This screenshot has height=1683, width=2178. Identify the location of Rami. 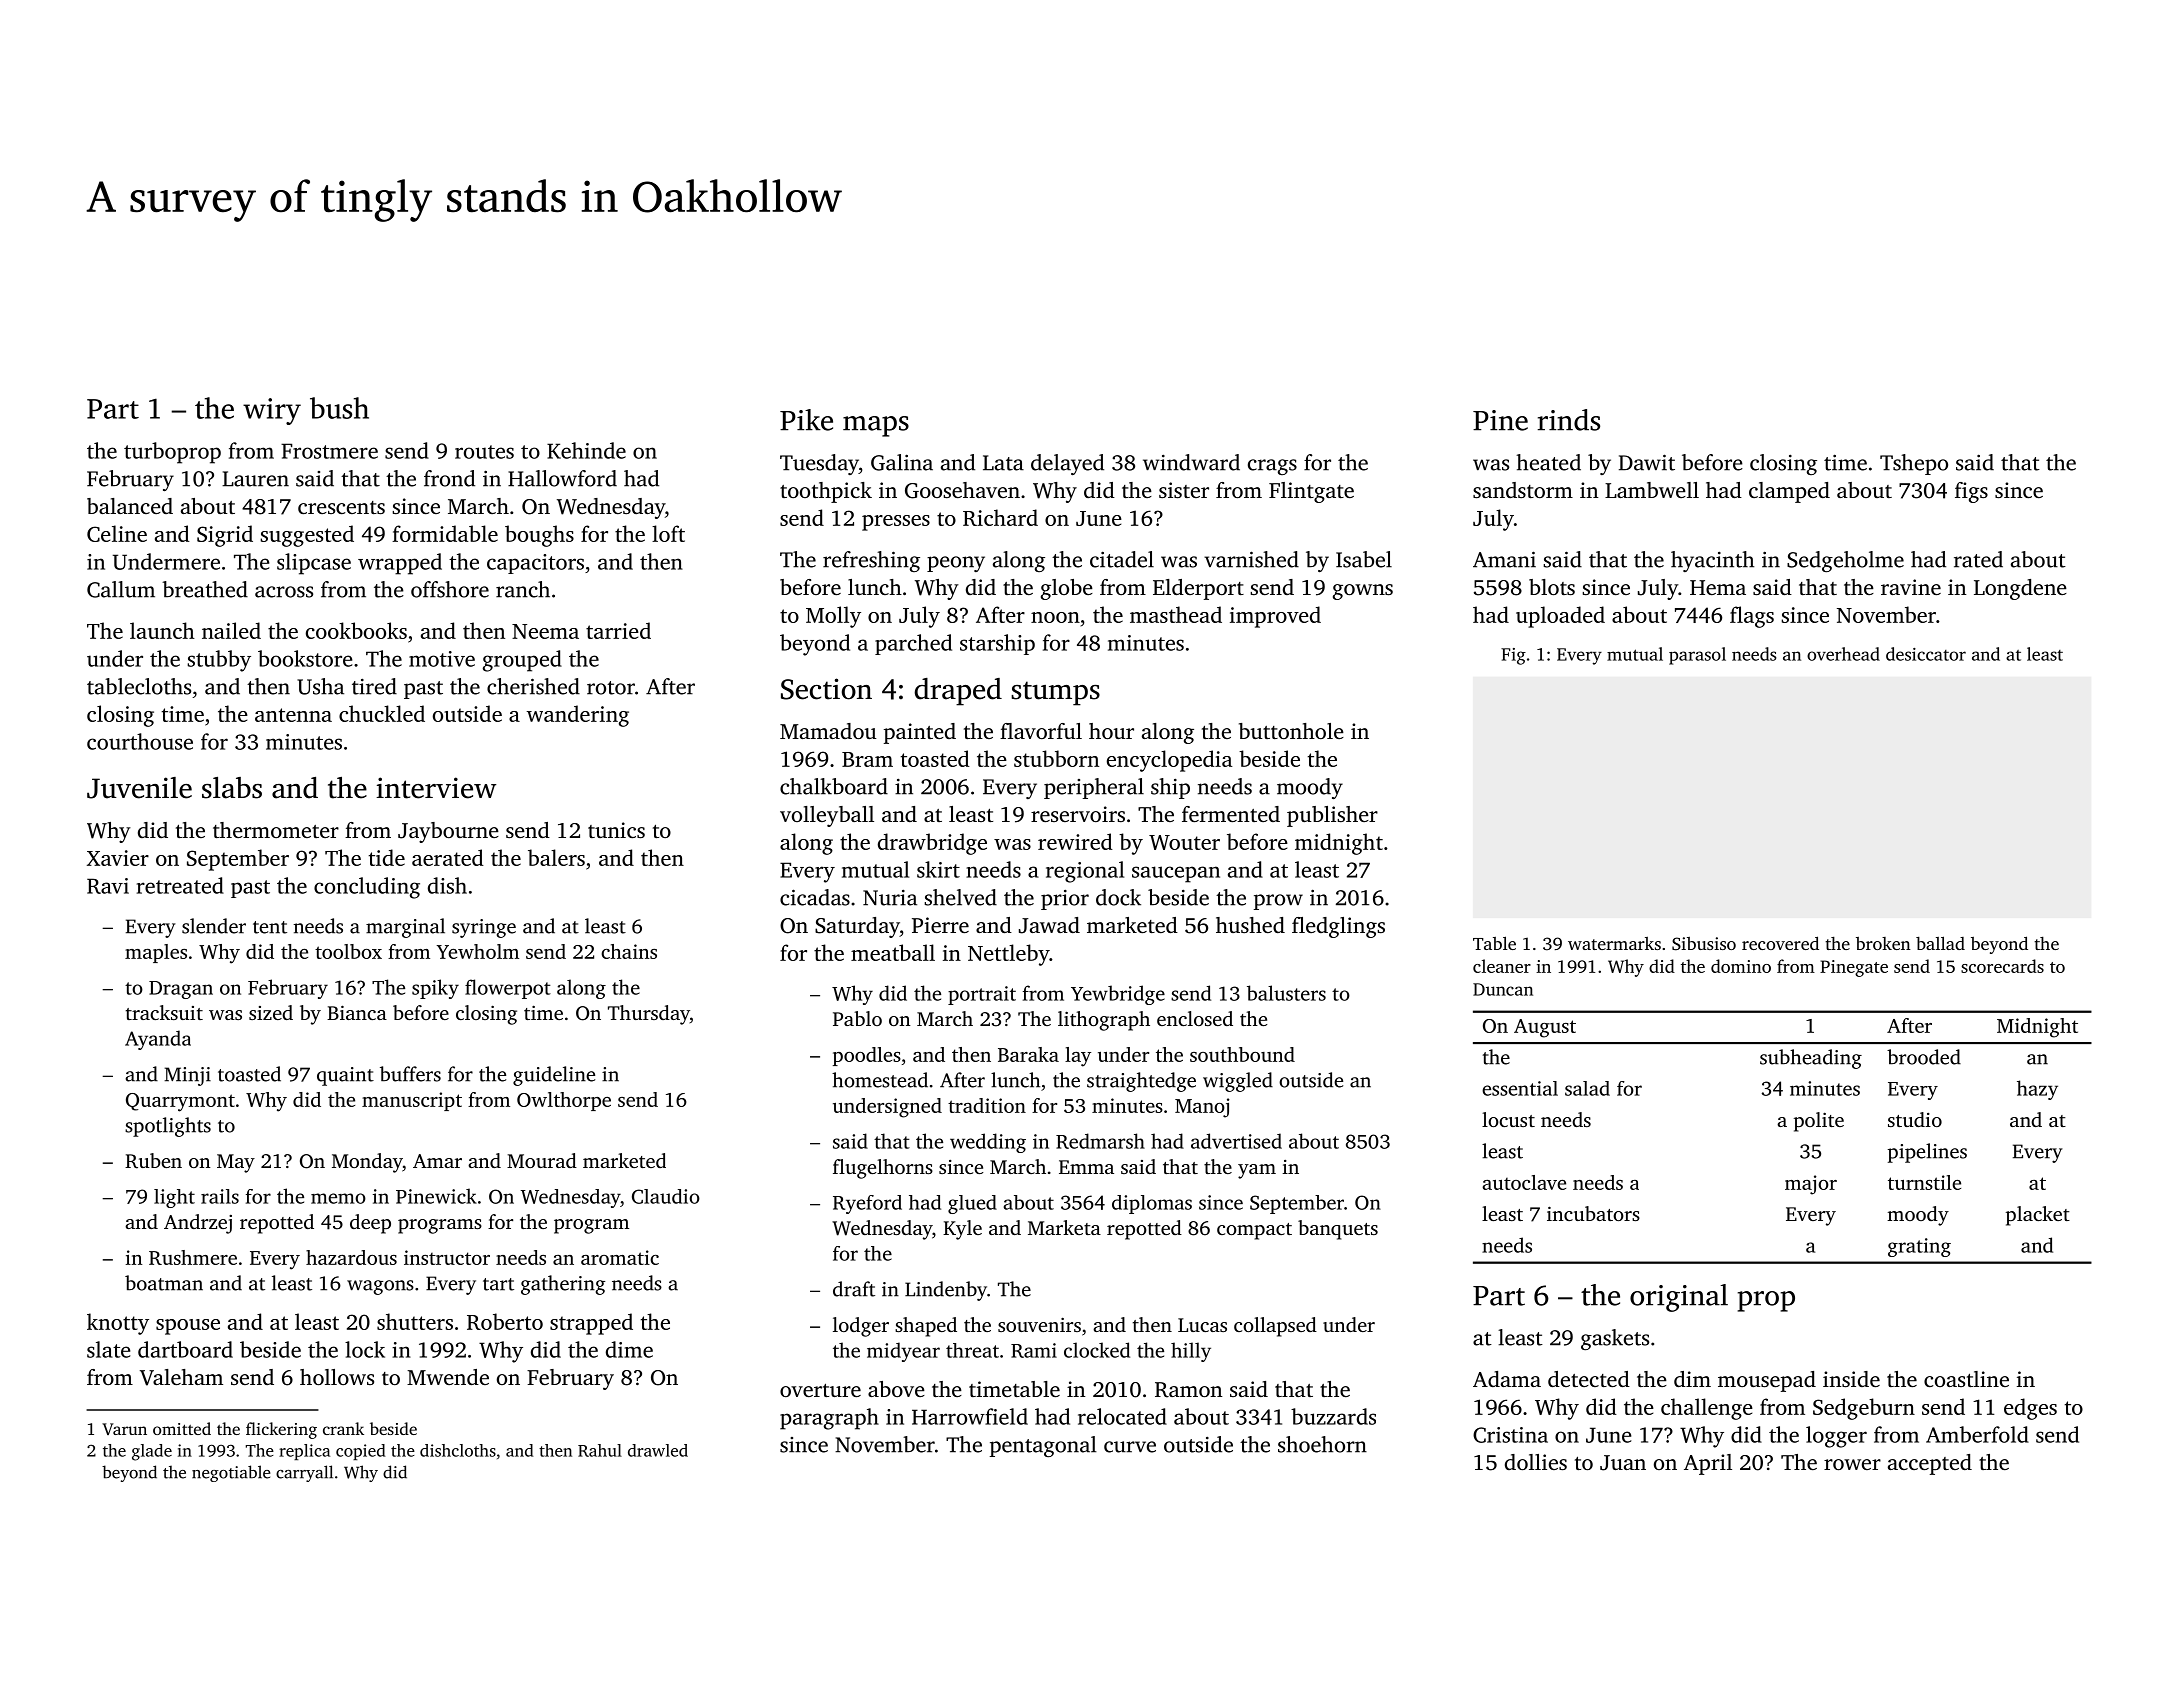
(1034, 1350).
